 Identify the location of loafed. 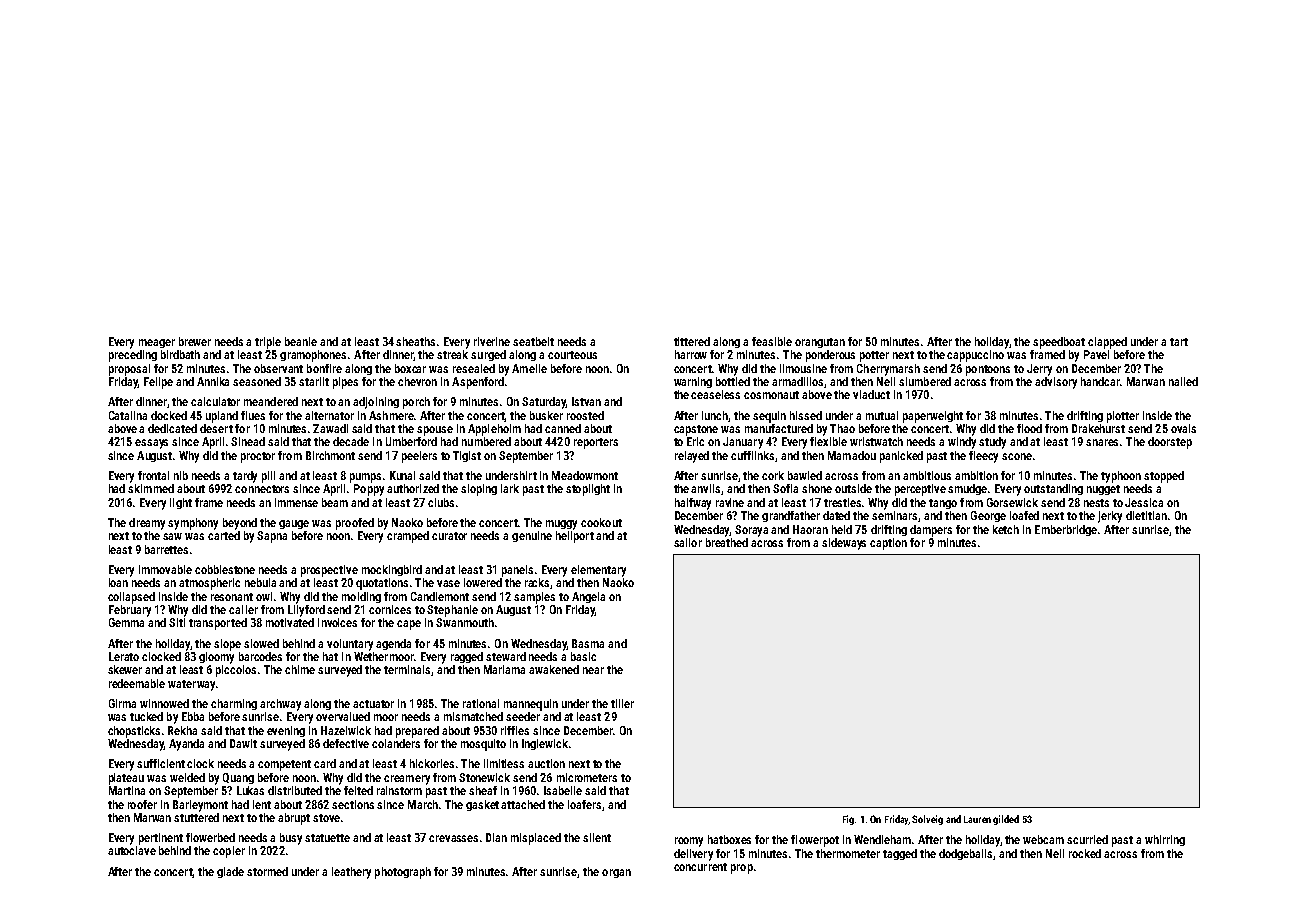
(1024, 515).
